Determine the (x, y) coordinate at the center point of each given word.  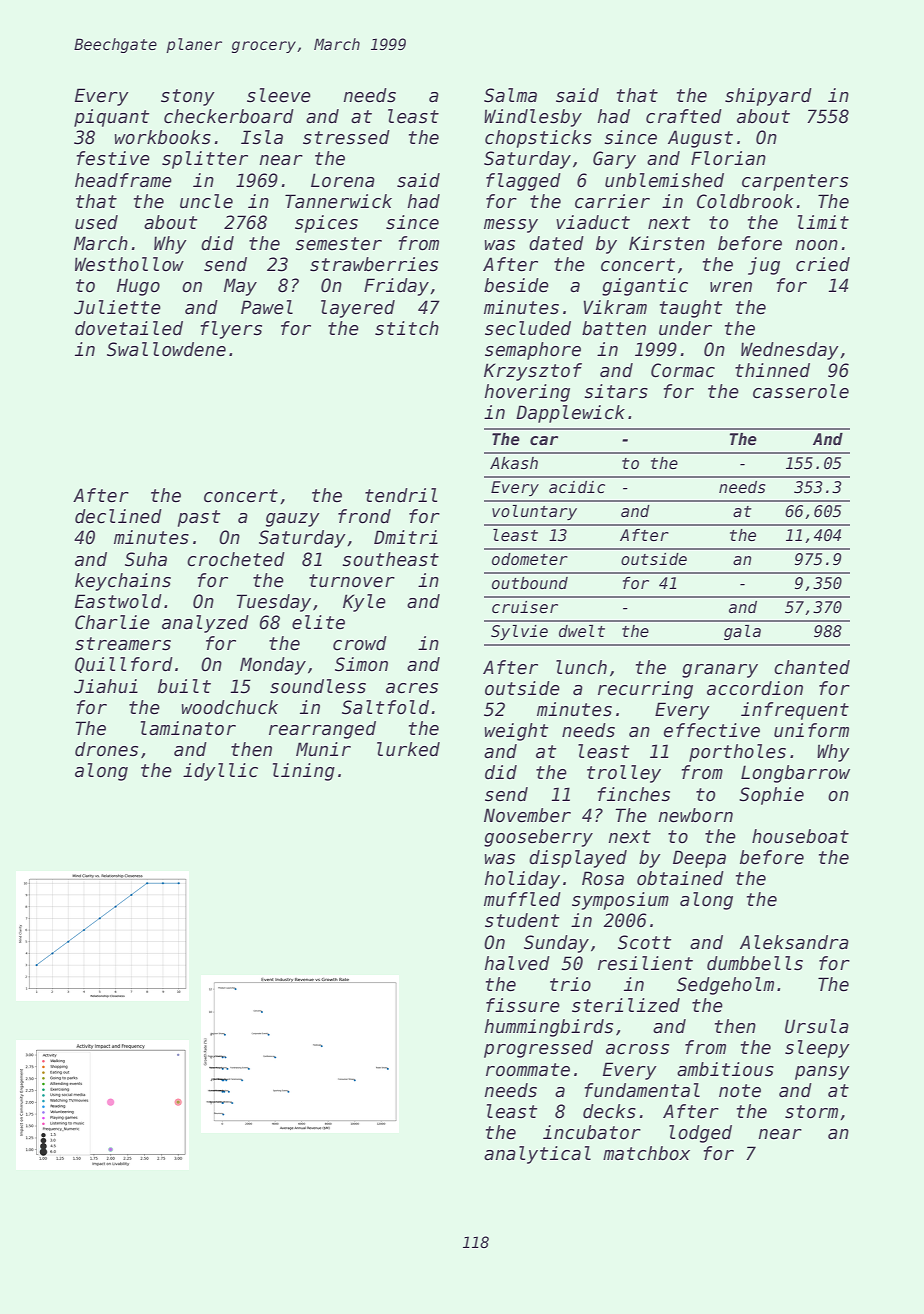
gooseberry (538, 838)
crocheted (236, 559)
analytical (537, 1155)
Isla (262, 137)
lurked (408, 749)
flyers (231, 330)
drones (106, 749)
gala (742, 632)
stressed (346, 137)
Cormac (683, 370)
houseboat (800, 836)
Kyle (364, 603)
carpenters (795, 182)
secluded (528, 328)
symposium (620, 901)
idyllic (220, 772)
